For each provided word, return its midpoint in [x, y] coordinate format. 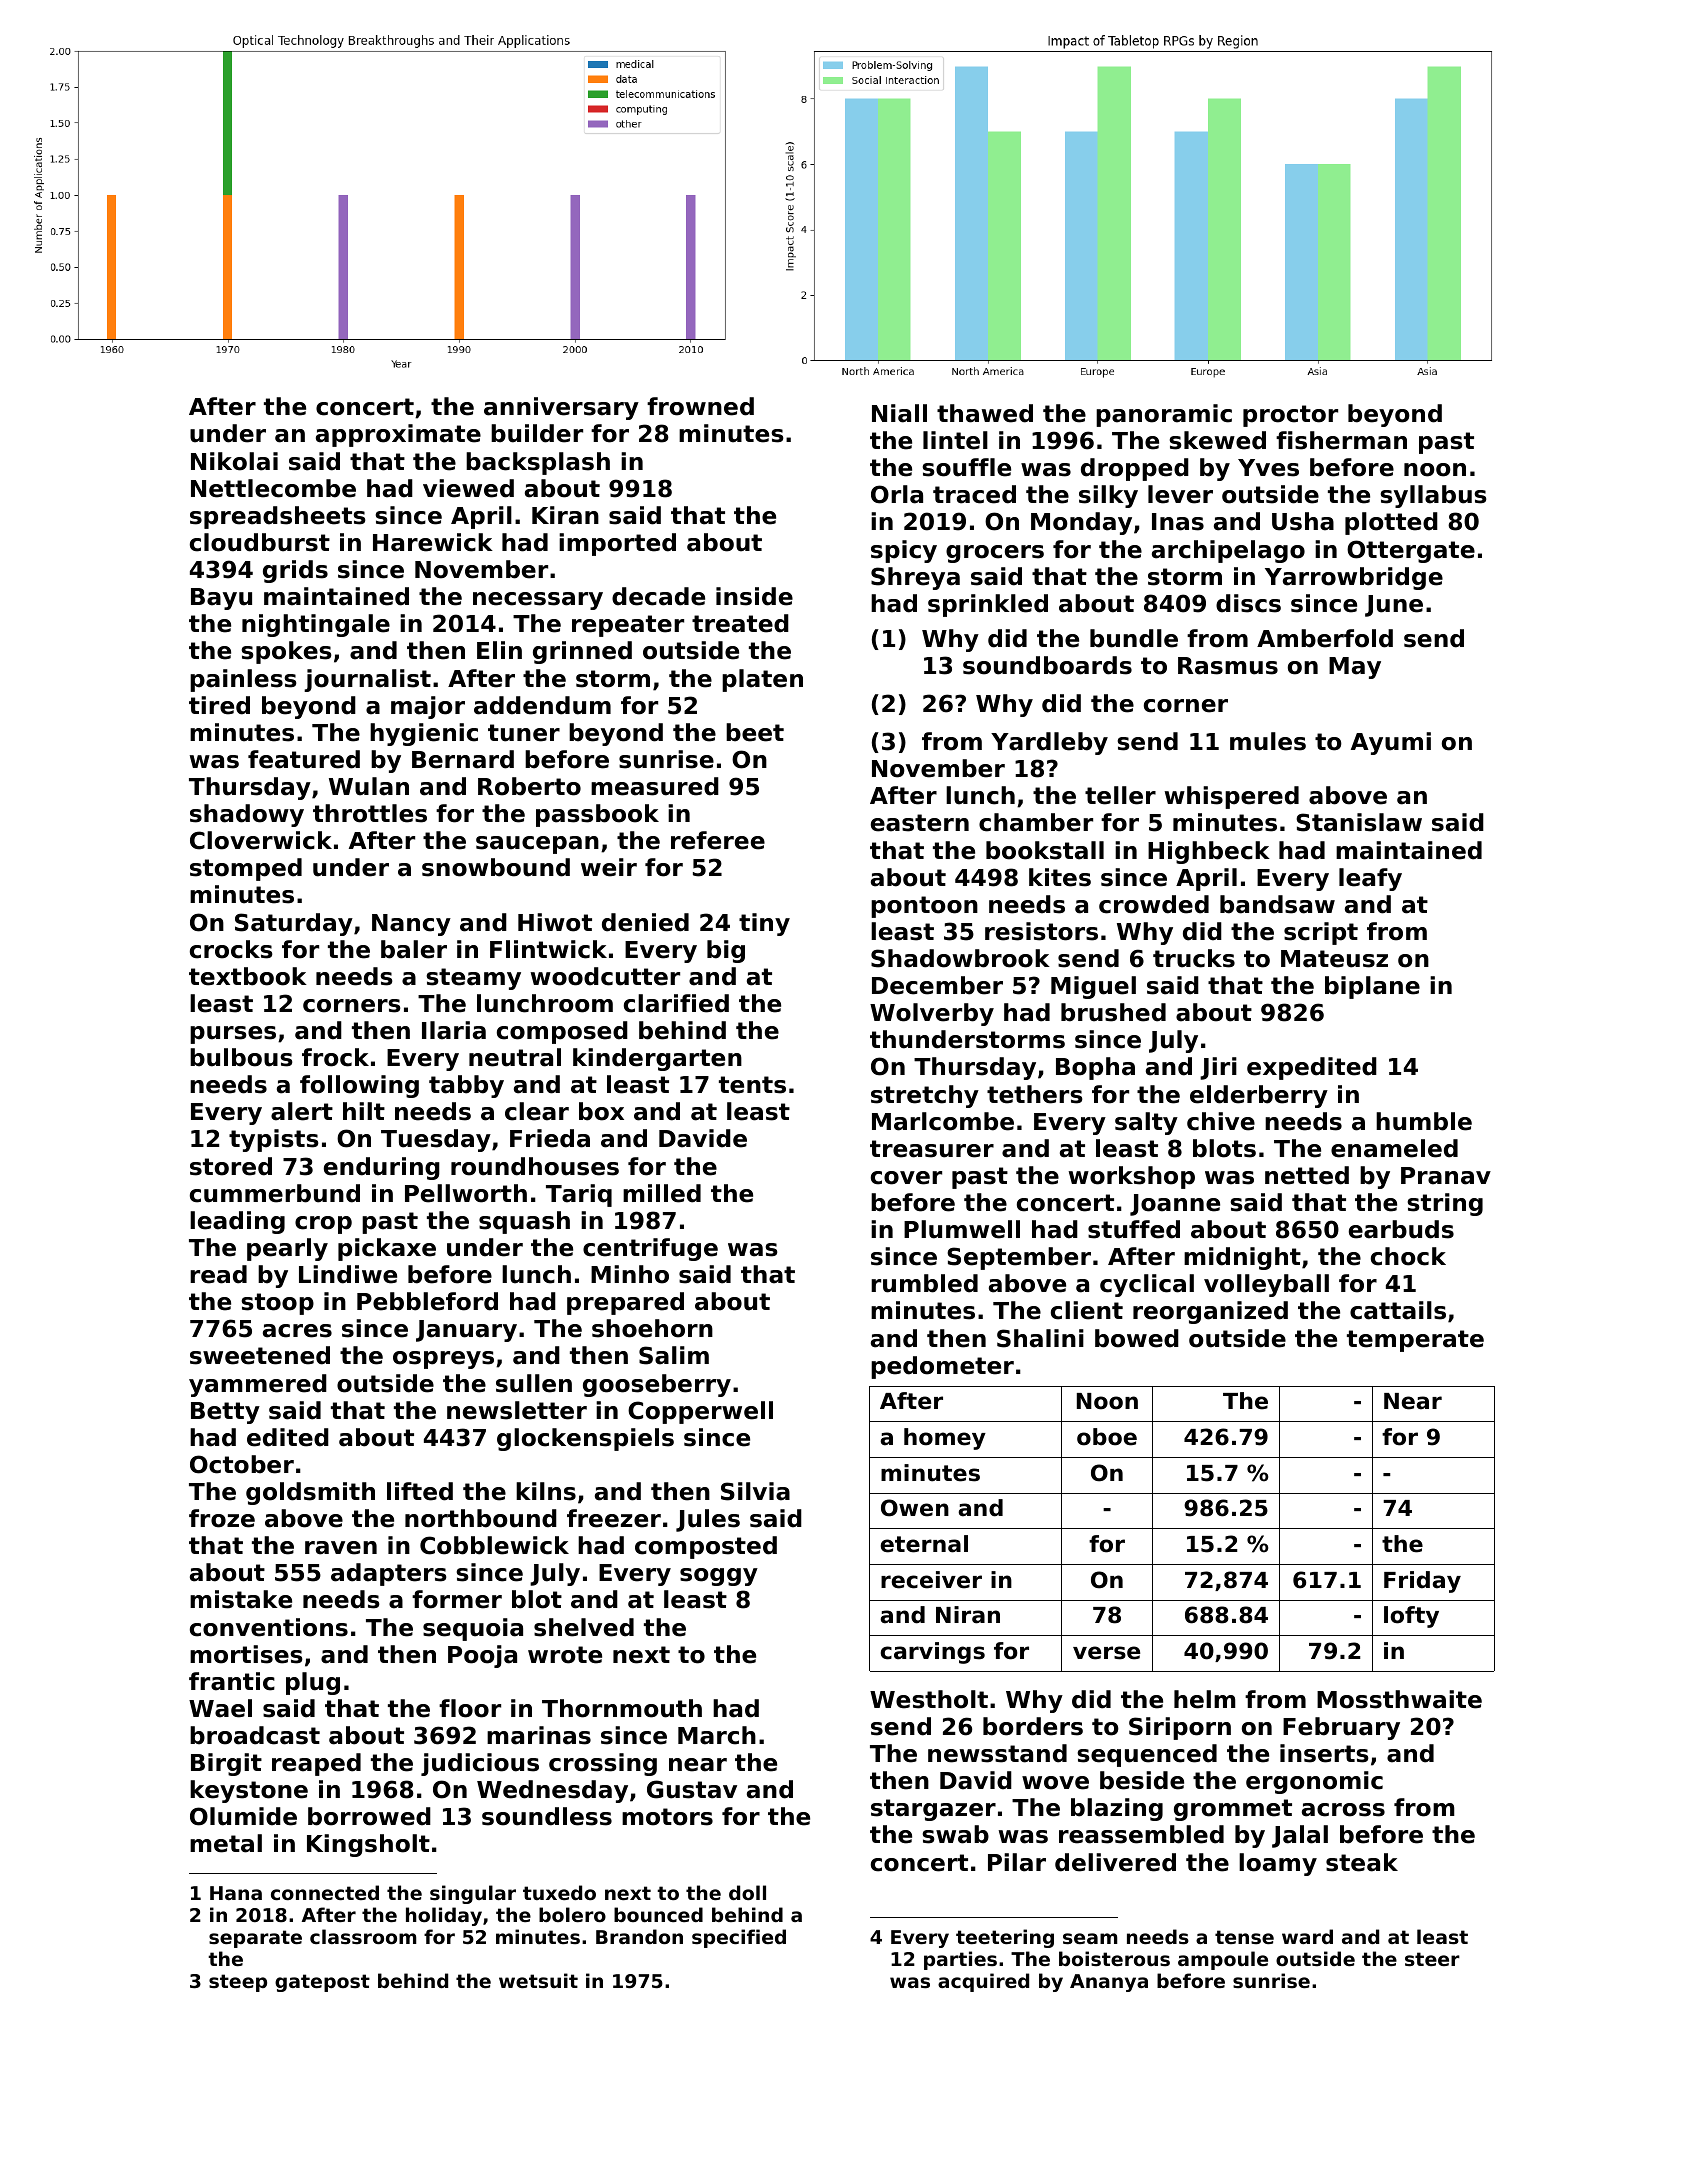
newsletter [517, 1410]
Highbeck [1209, 852]
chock [1408, 1256]
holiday [444, 1916]
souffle [966, 467]
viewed [468, 488]
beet [755, 732]
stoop [277, 1304]
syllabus [1433, 496]
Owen [915, 1508]
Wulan [369, 786]
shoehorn [652, 1328]
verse [1106, 1653]
